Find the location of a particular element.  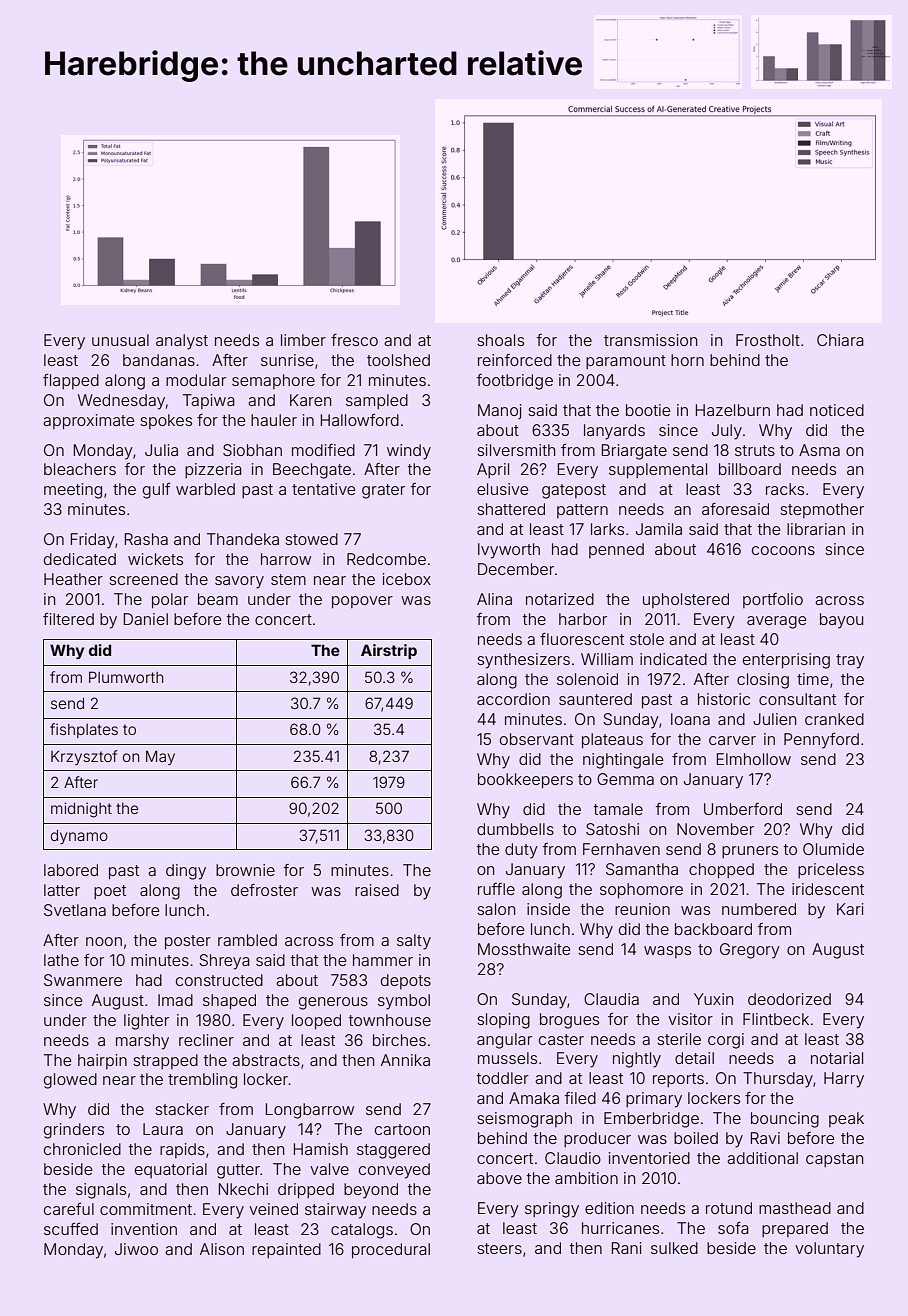

Kari is located at coordinates (850, 909).
